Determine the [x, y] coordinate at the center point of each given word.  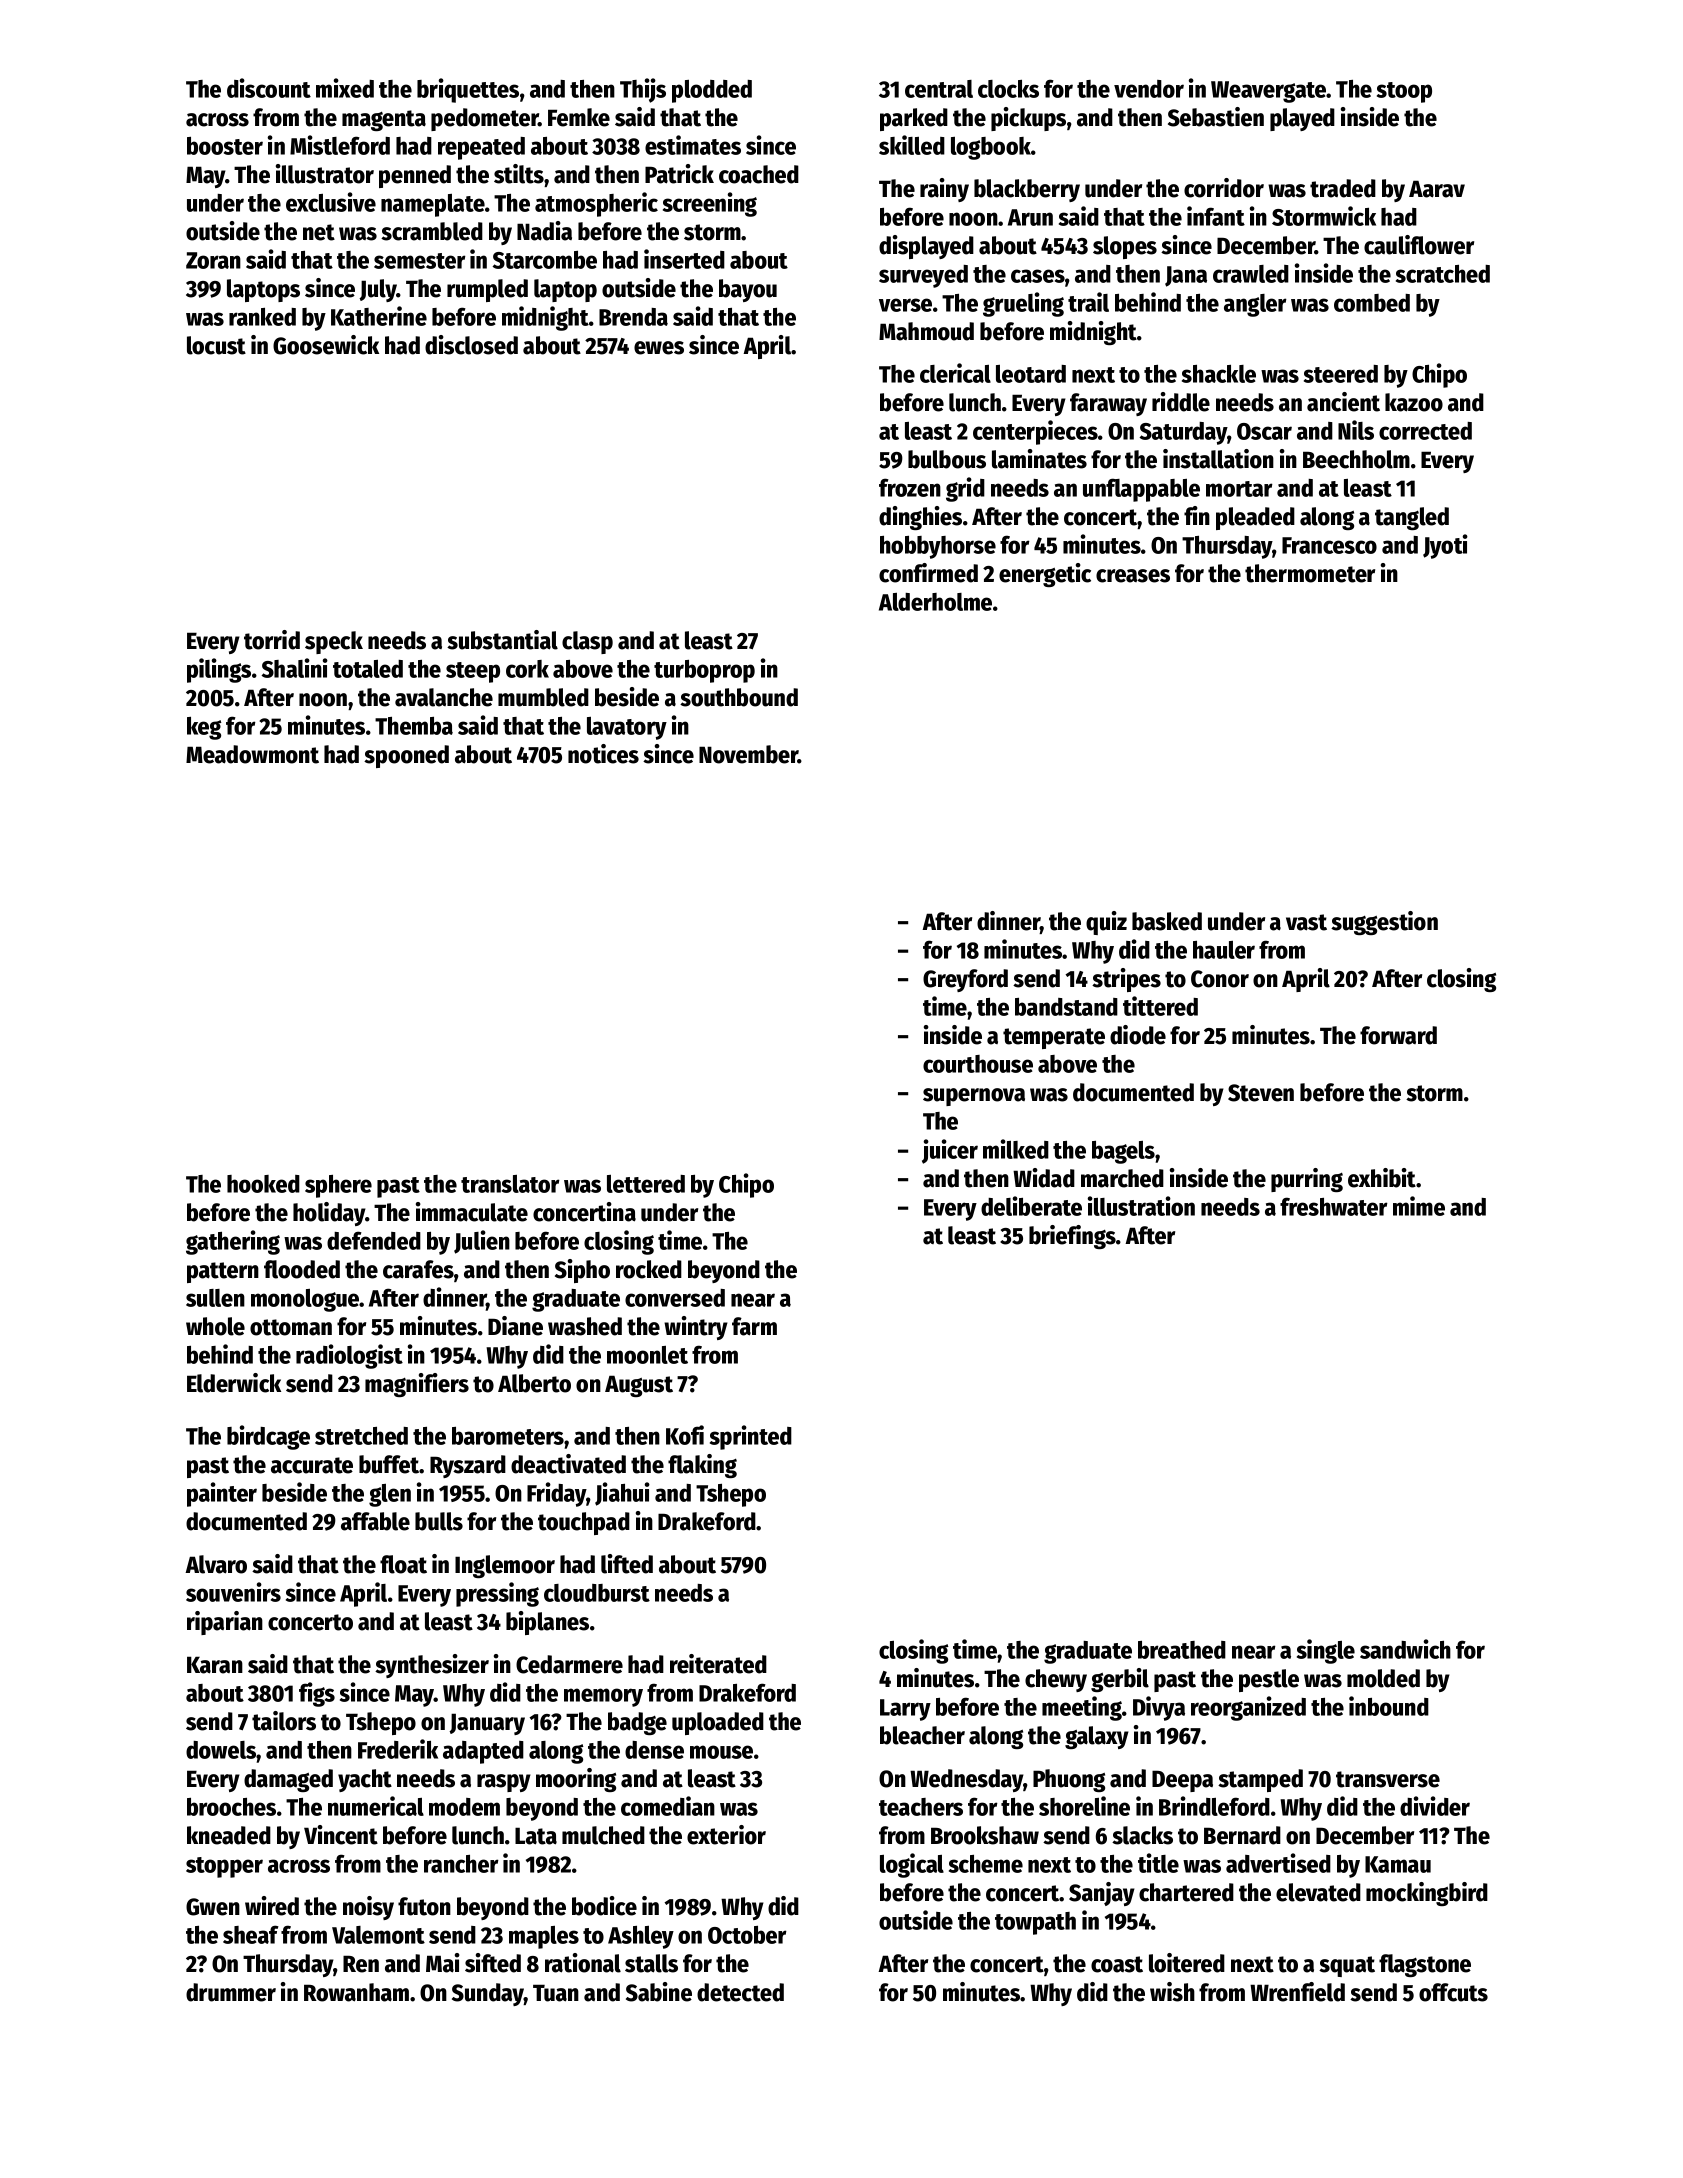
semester [420, 261]
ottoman [291, 1327]
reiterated [718, 1664]
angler [1255, 305]
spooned [406, 756]
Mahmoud [926, 331]
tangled [1412, 518]
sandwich [1405, 1649]
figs [317, 1694]
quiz [1106, 923]
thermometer [1310, 573]
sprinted [751, 1437]
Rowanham [356, 1992]
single [1326, 1651]
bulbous [947, 459]
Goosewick [326, 345]
